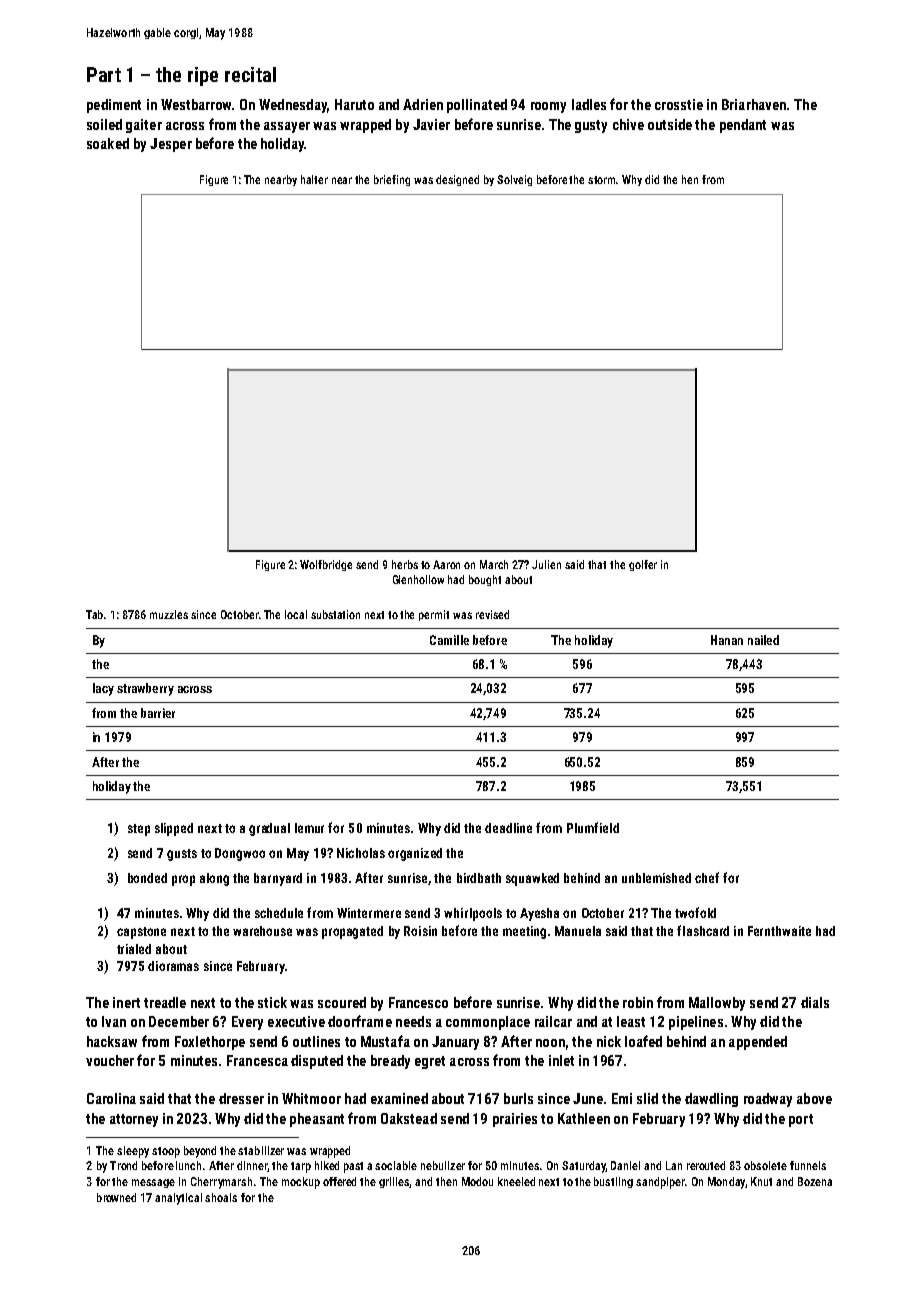  What do you see at coordinates (392, 180) in the page?
I see `briefing` at bounding box center [392, 180].
